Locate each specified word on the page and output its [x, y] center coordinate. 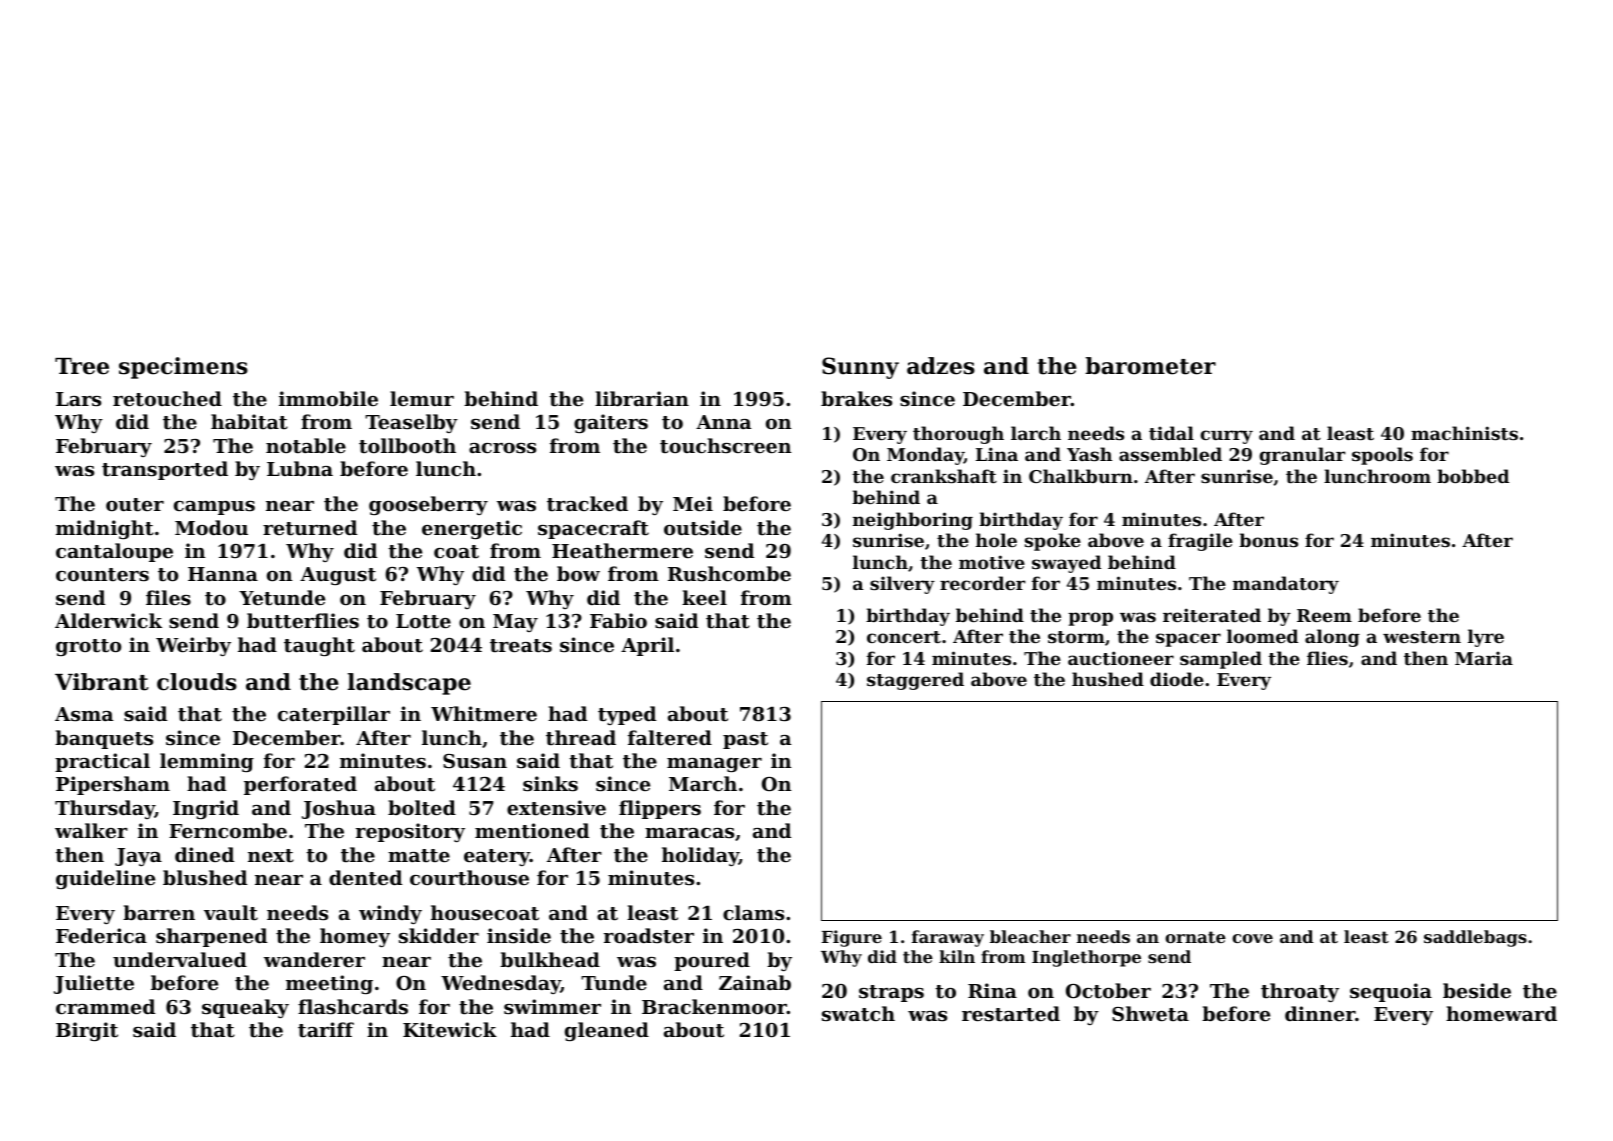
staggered [915, 681]
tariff [326, 1030]
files [168, 598]
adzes [941, 366]
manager [714, 765]
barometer [1150, 366]
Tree [82, 366]
